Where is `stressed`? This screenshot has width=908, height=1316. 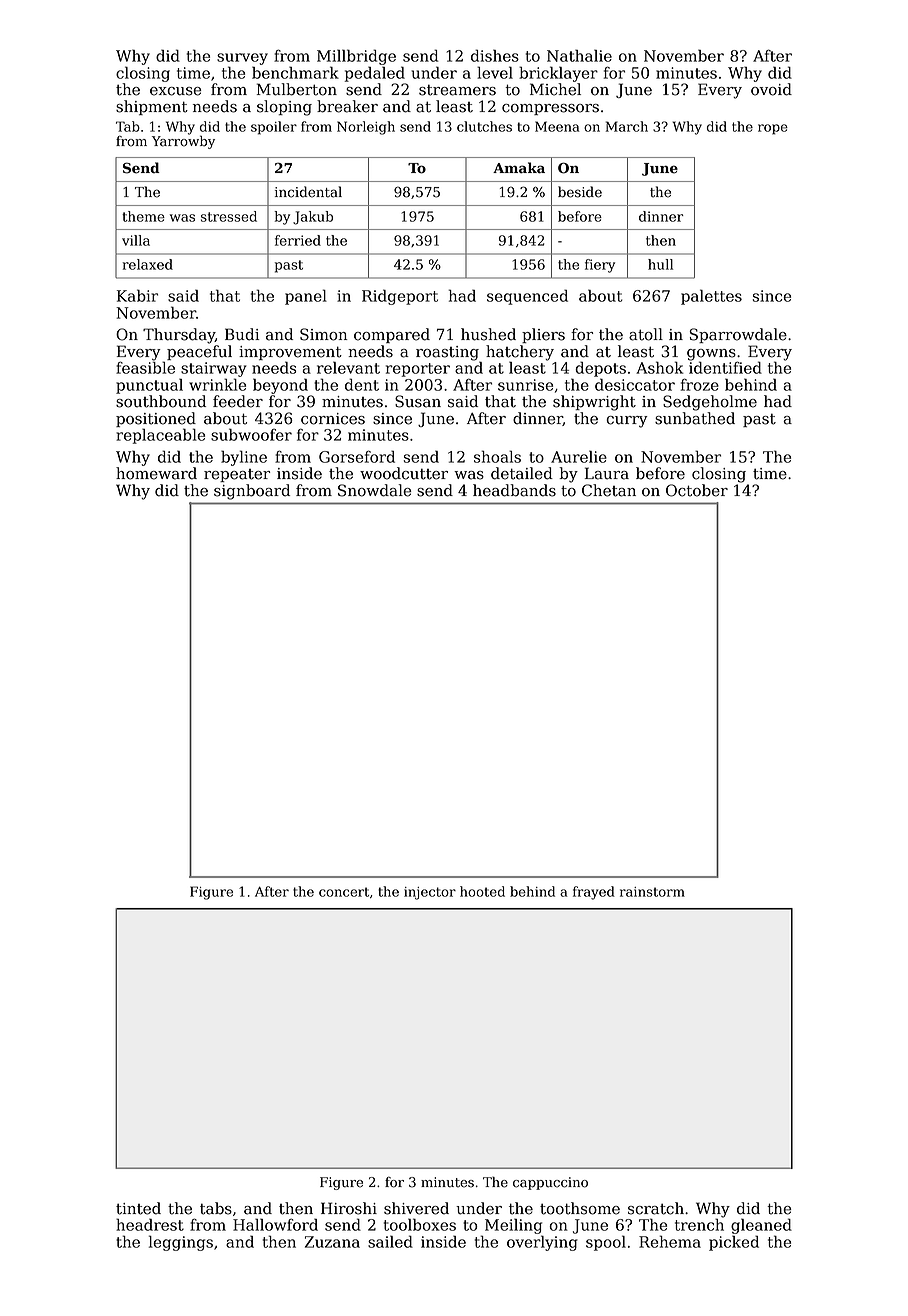
stressed is located at coordinates (229, 216).
